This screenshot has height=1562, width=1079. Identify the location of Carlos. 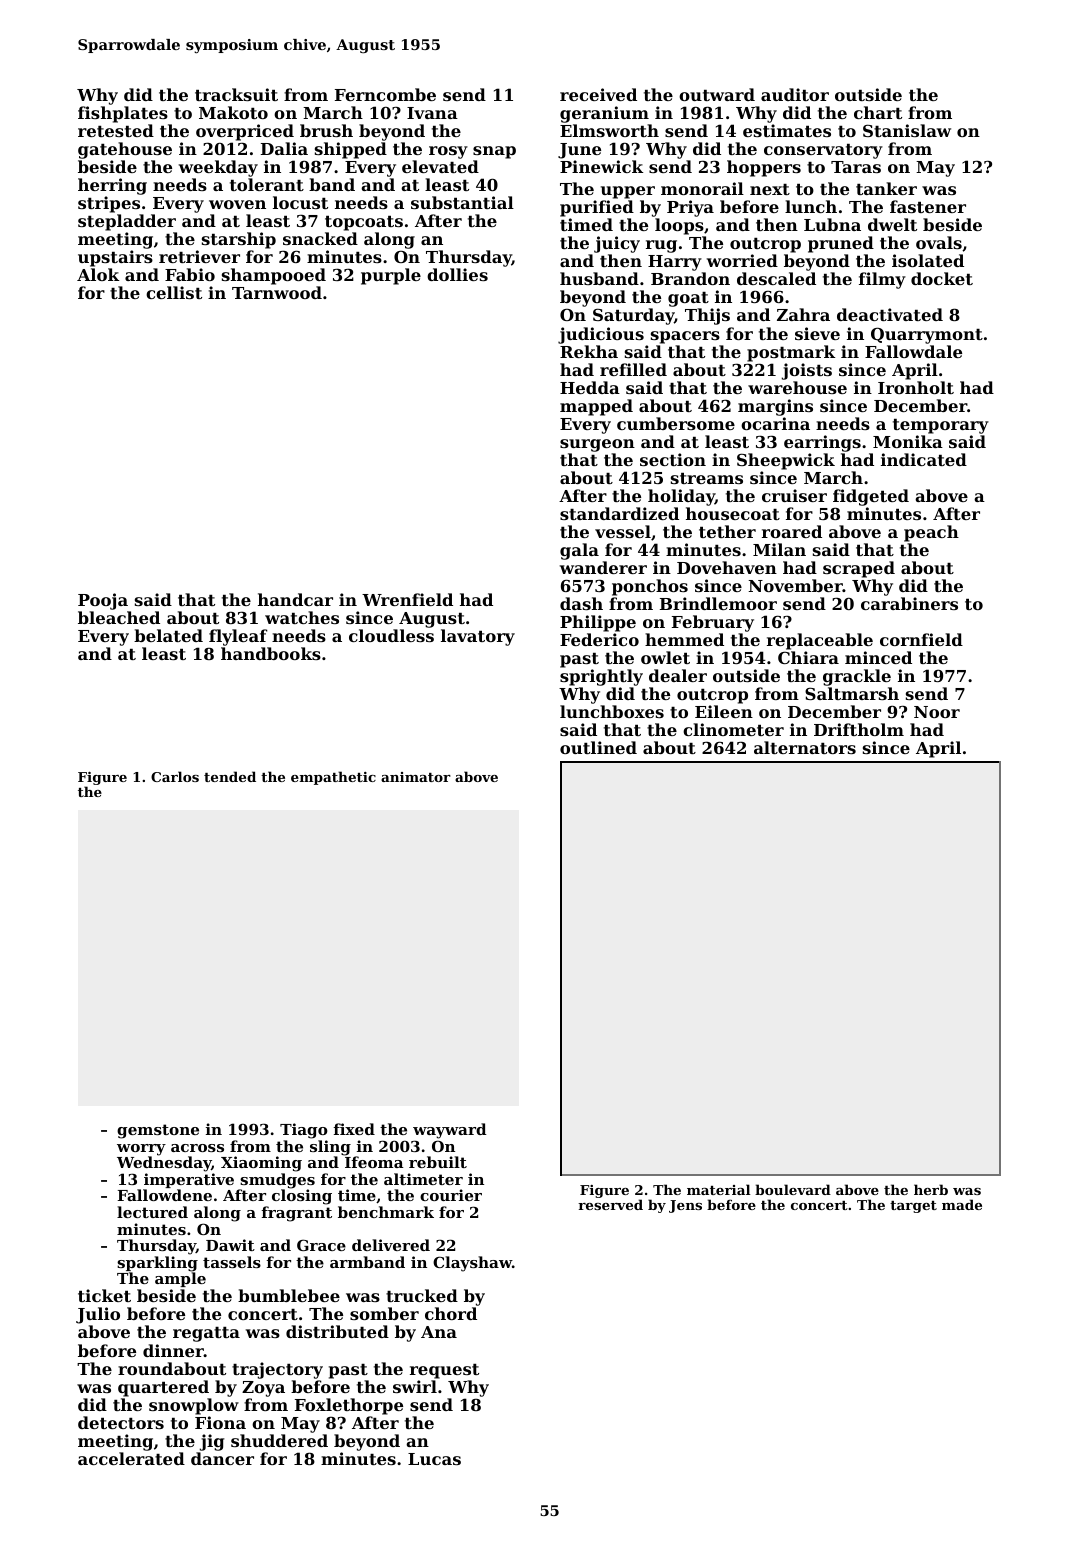
(175, 776).
